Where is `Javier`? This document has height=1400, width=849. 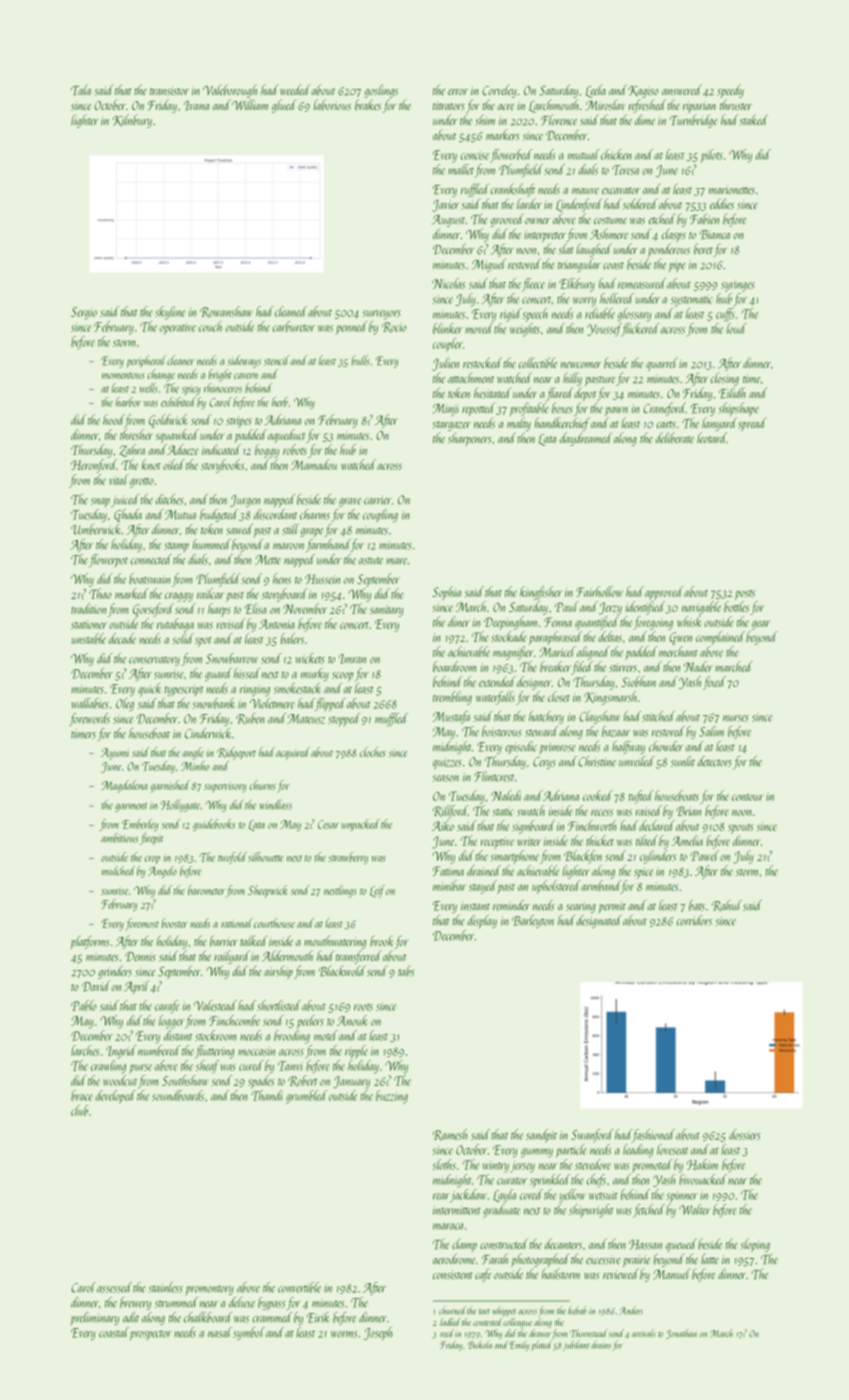
Javier is located at coordinates (445, 206).
